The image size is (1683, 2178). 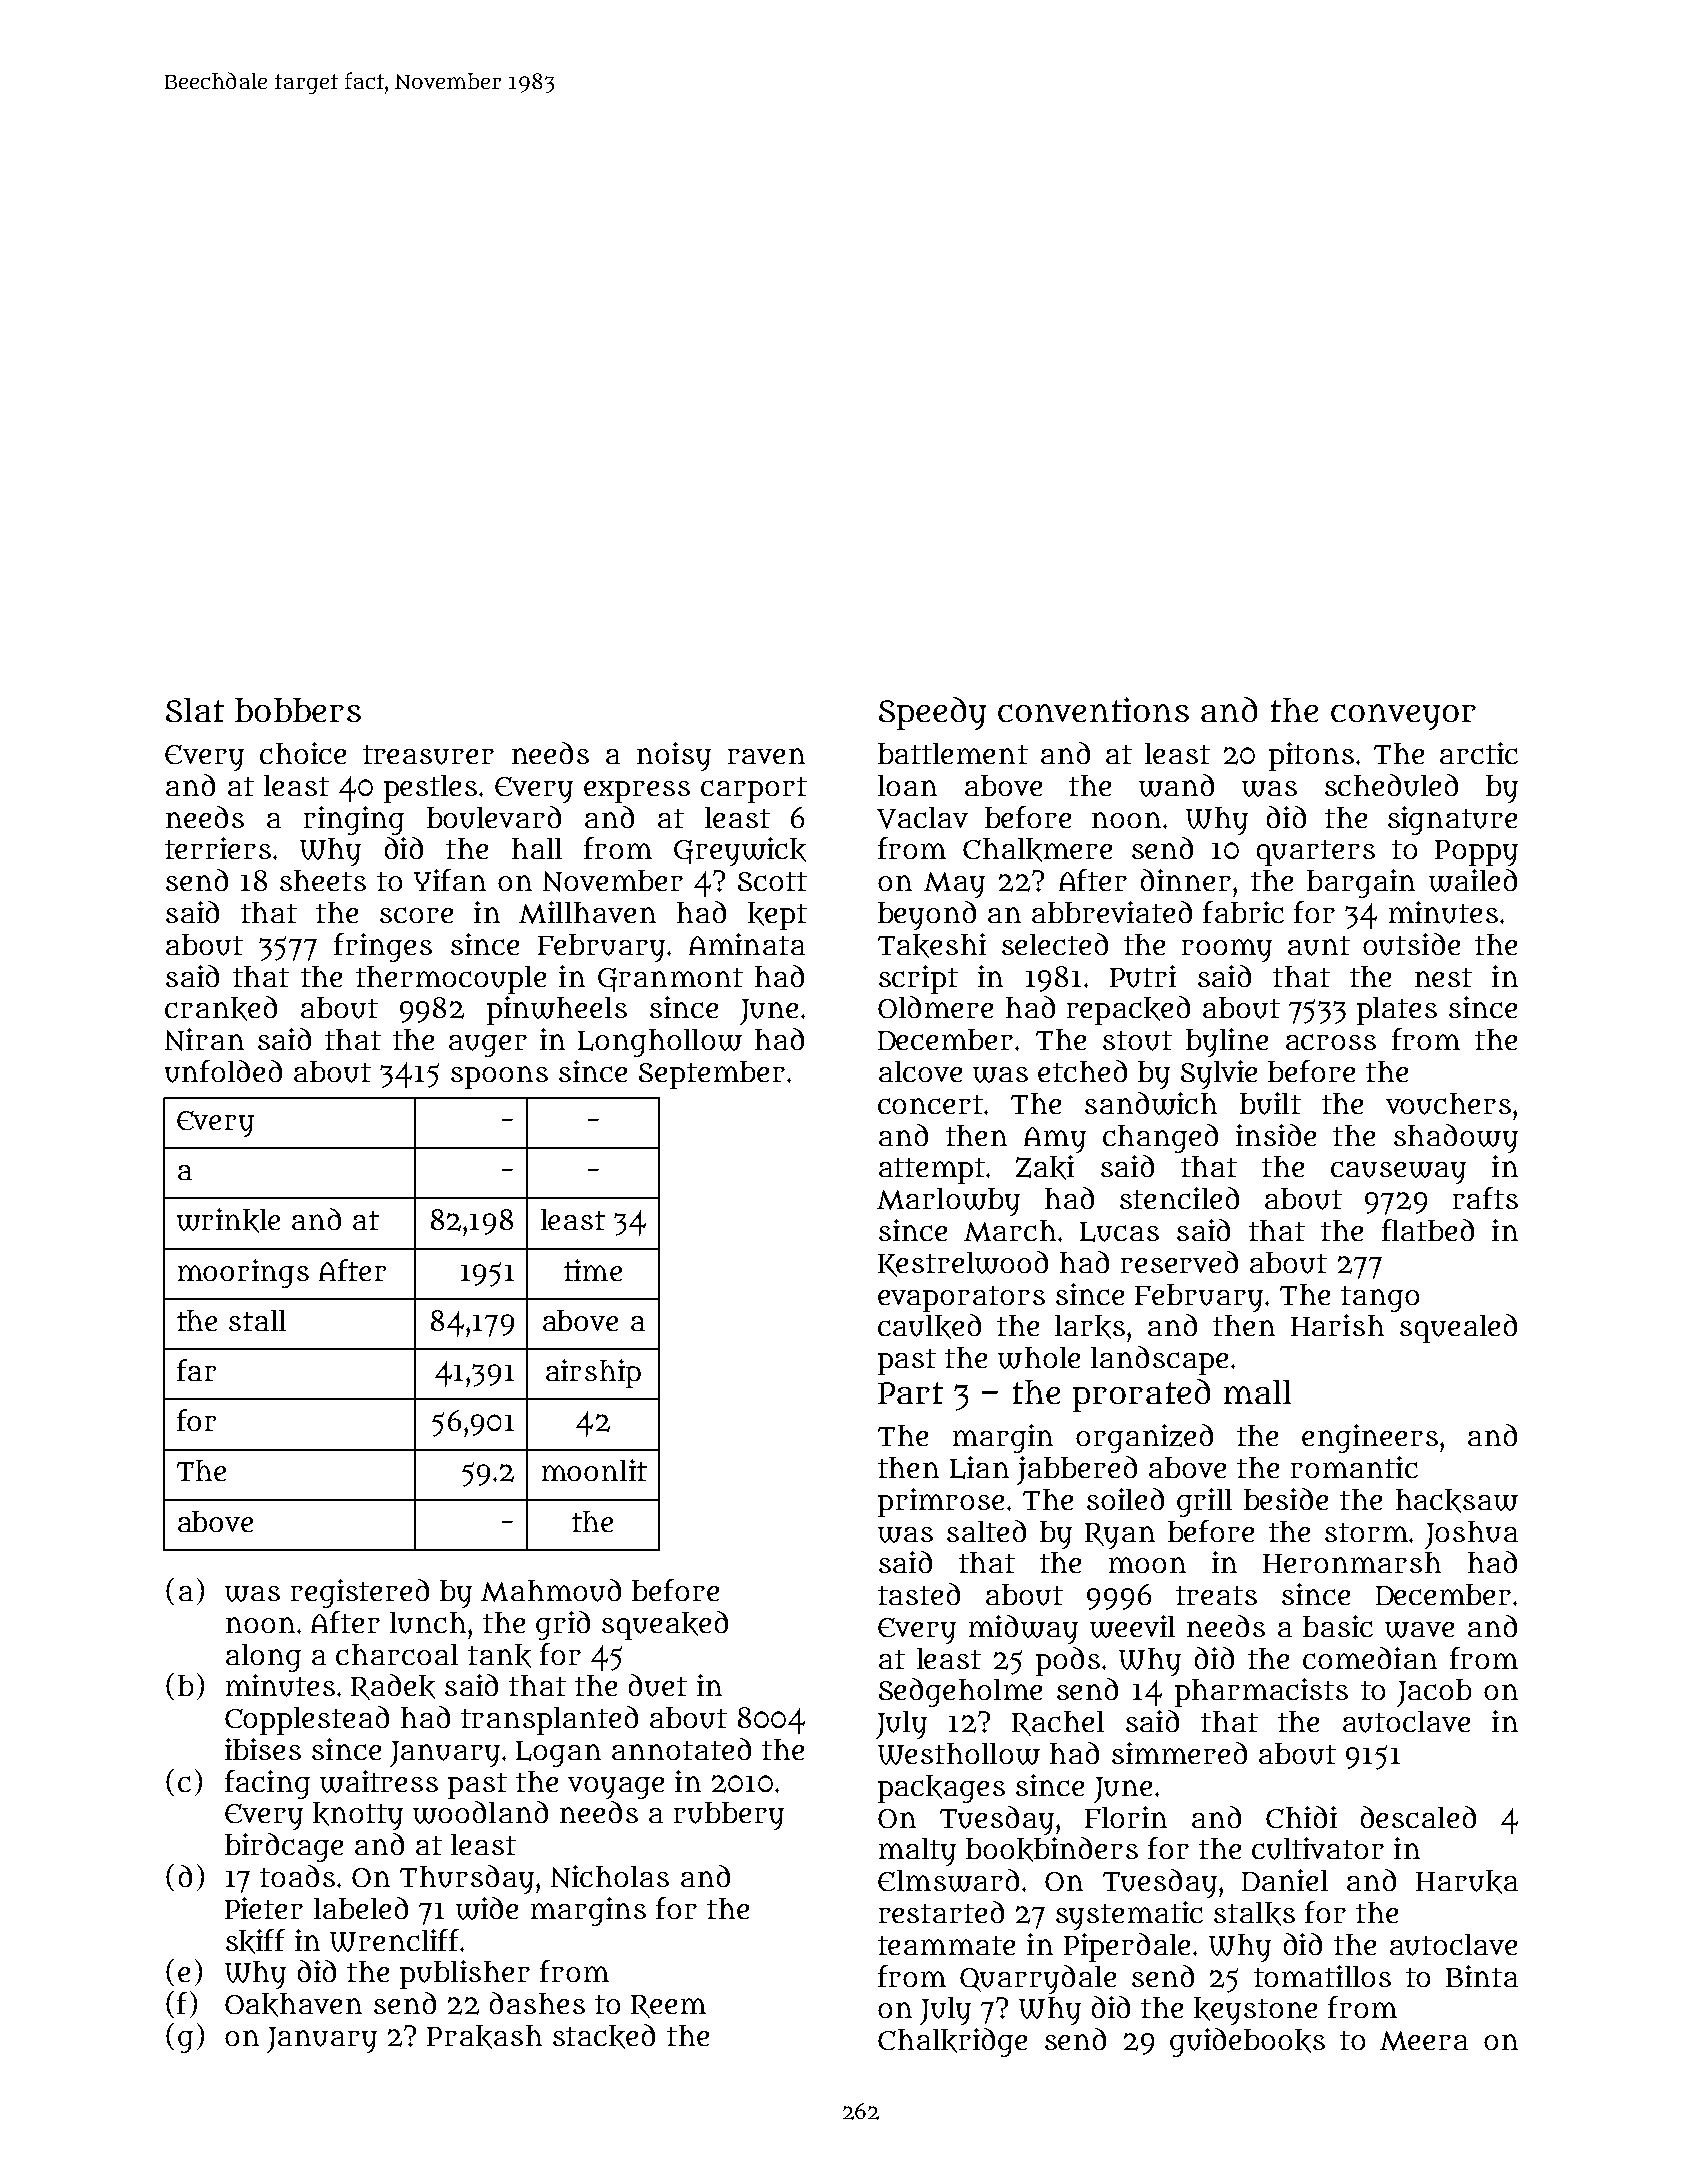 What do you see at coordinates (195, 710) in the screenshot?
I see `Slat` at bounding box center [195, 710].
